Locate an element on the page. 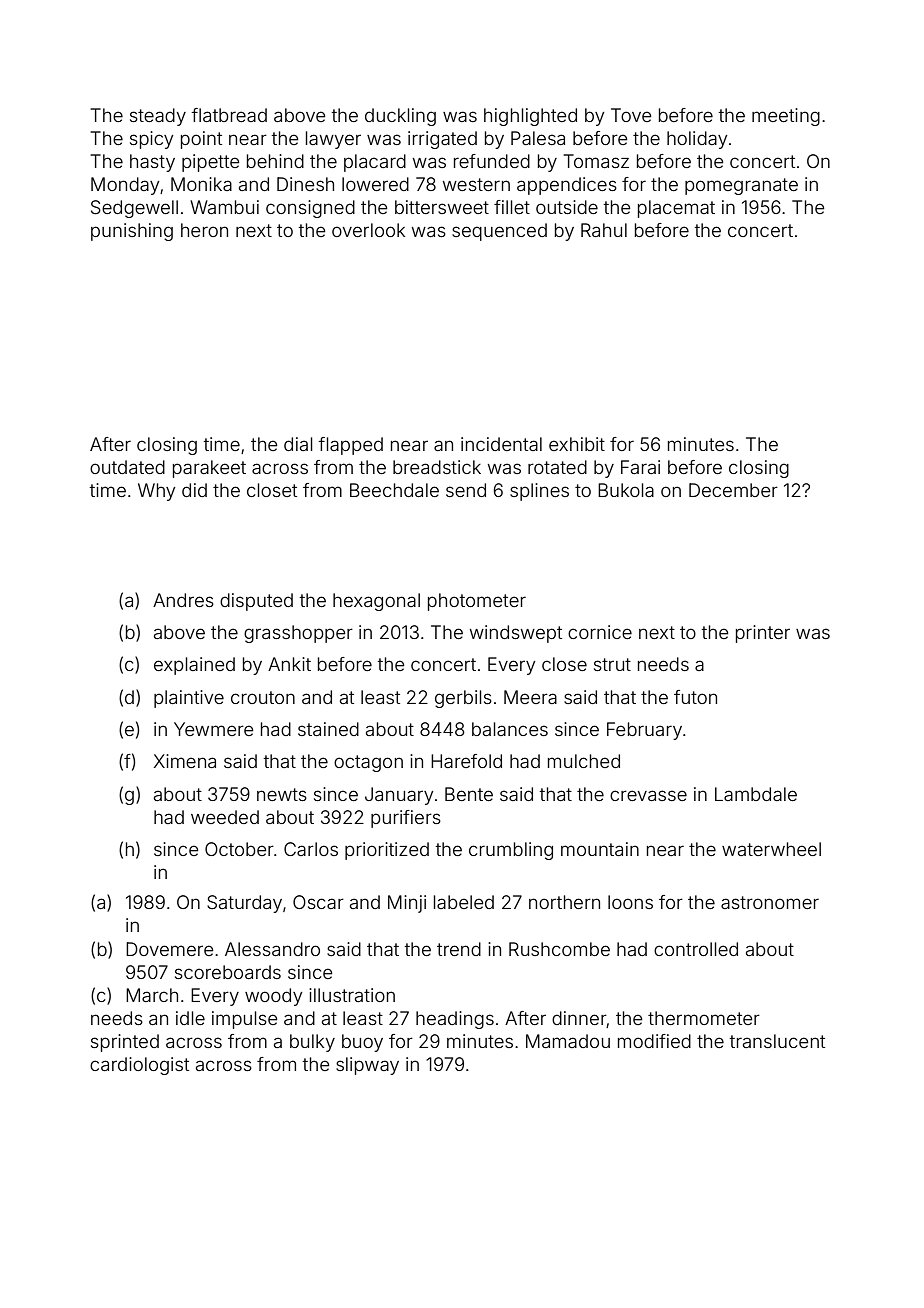 Image resolution: width=924 pixels, height=1308 pixels. flatbread is located at coordinates (229, 115).
